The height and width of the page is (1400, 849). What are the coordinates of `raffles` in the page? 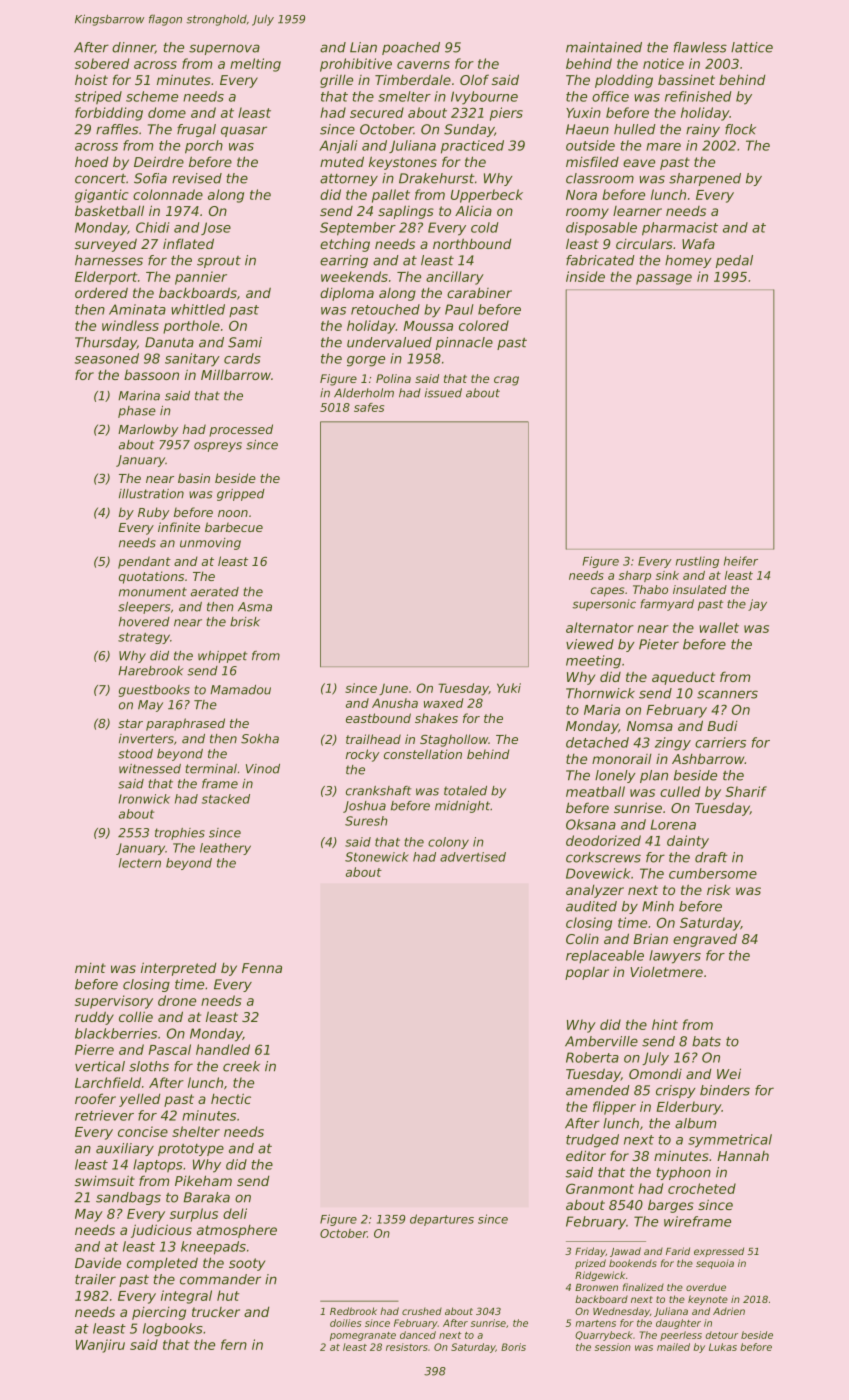 It's located at (117, 129).
